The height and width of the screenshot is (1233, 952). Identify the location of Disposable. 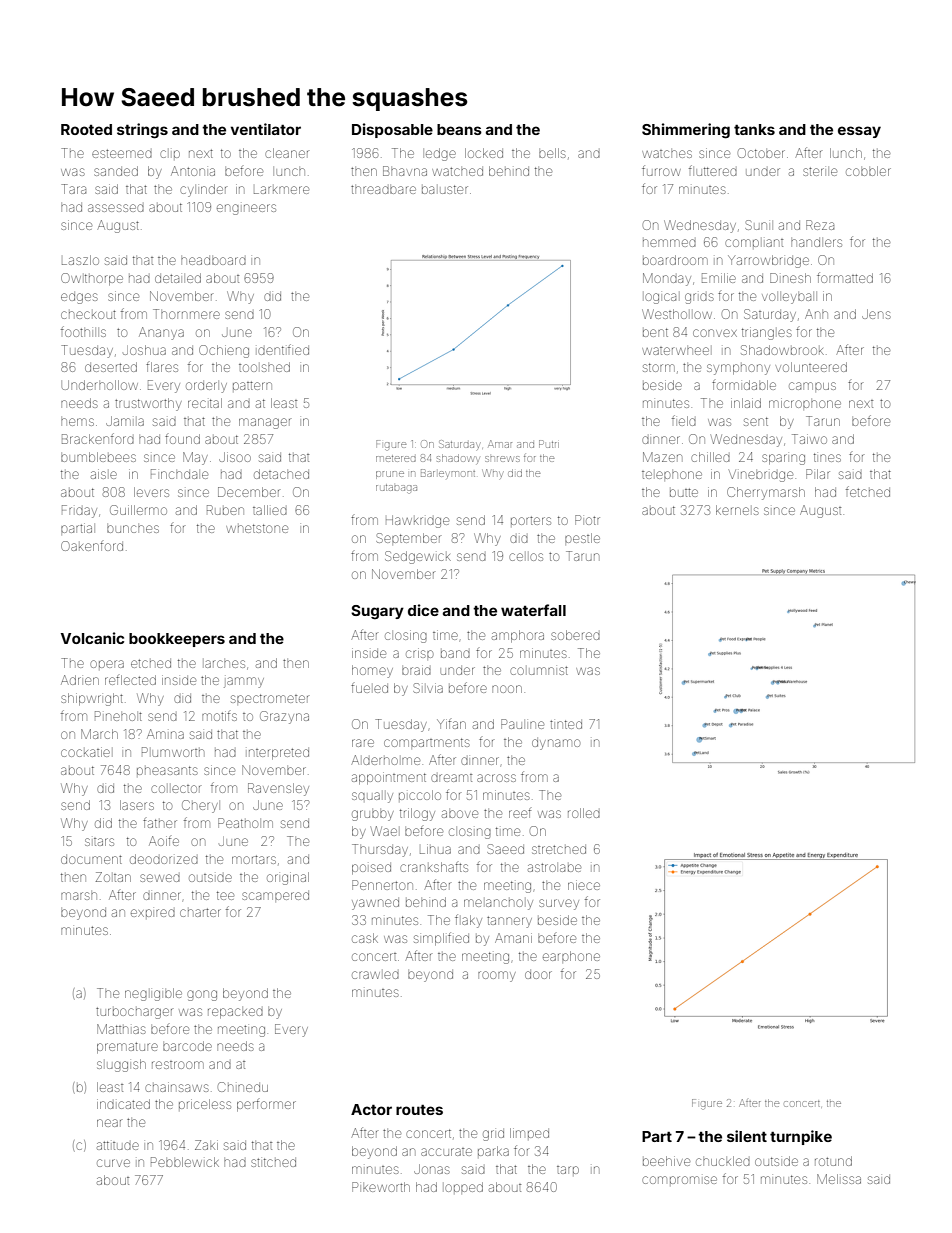
(392, 130).
